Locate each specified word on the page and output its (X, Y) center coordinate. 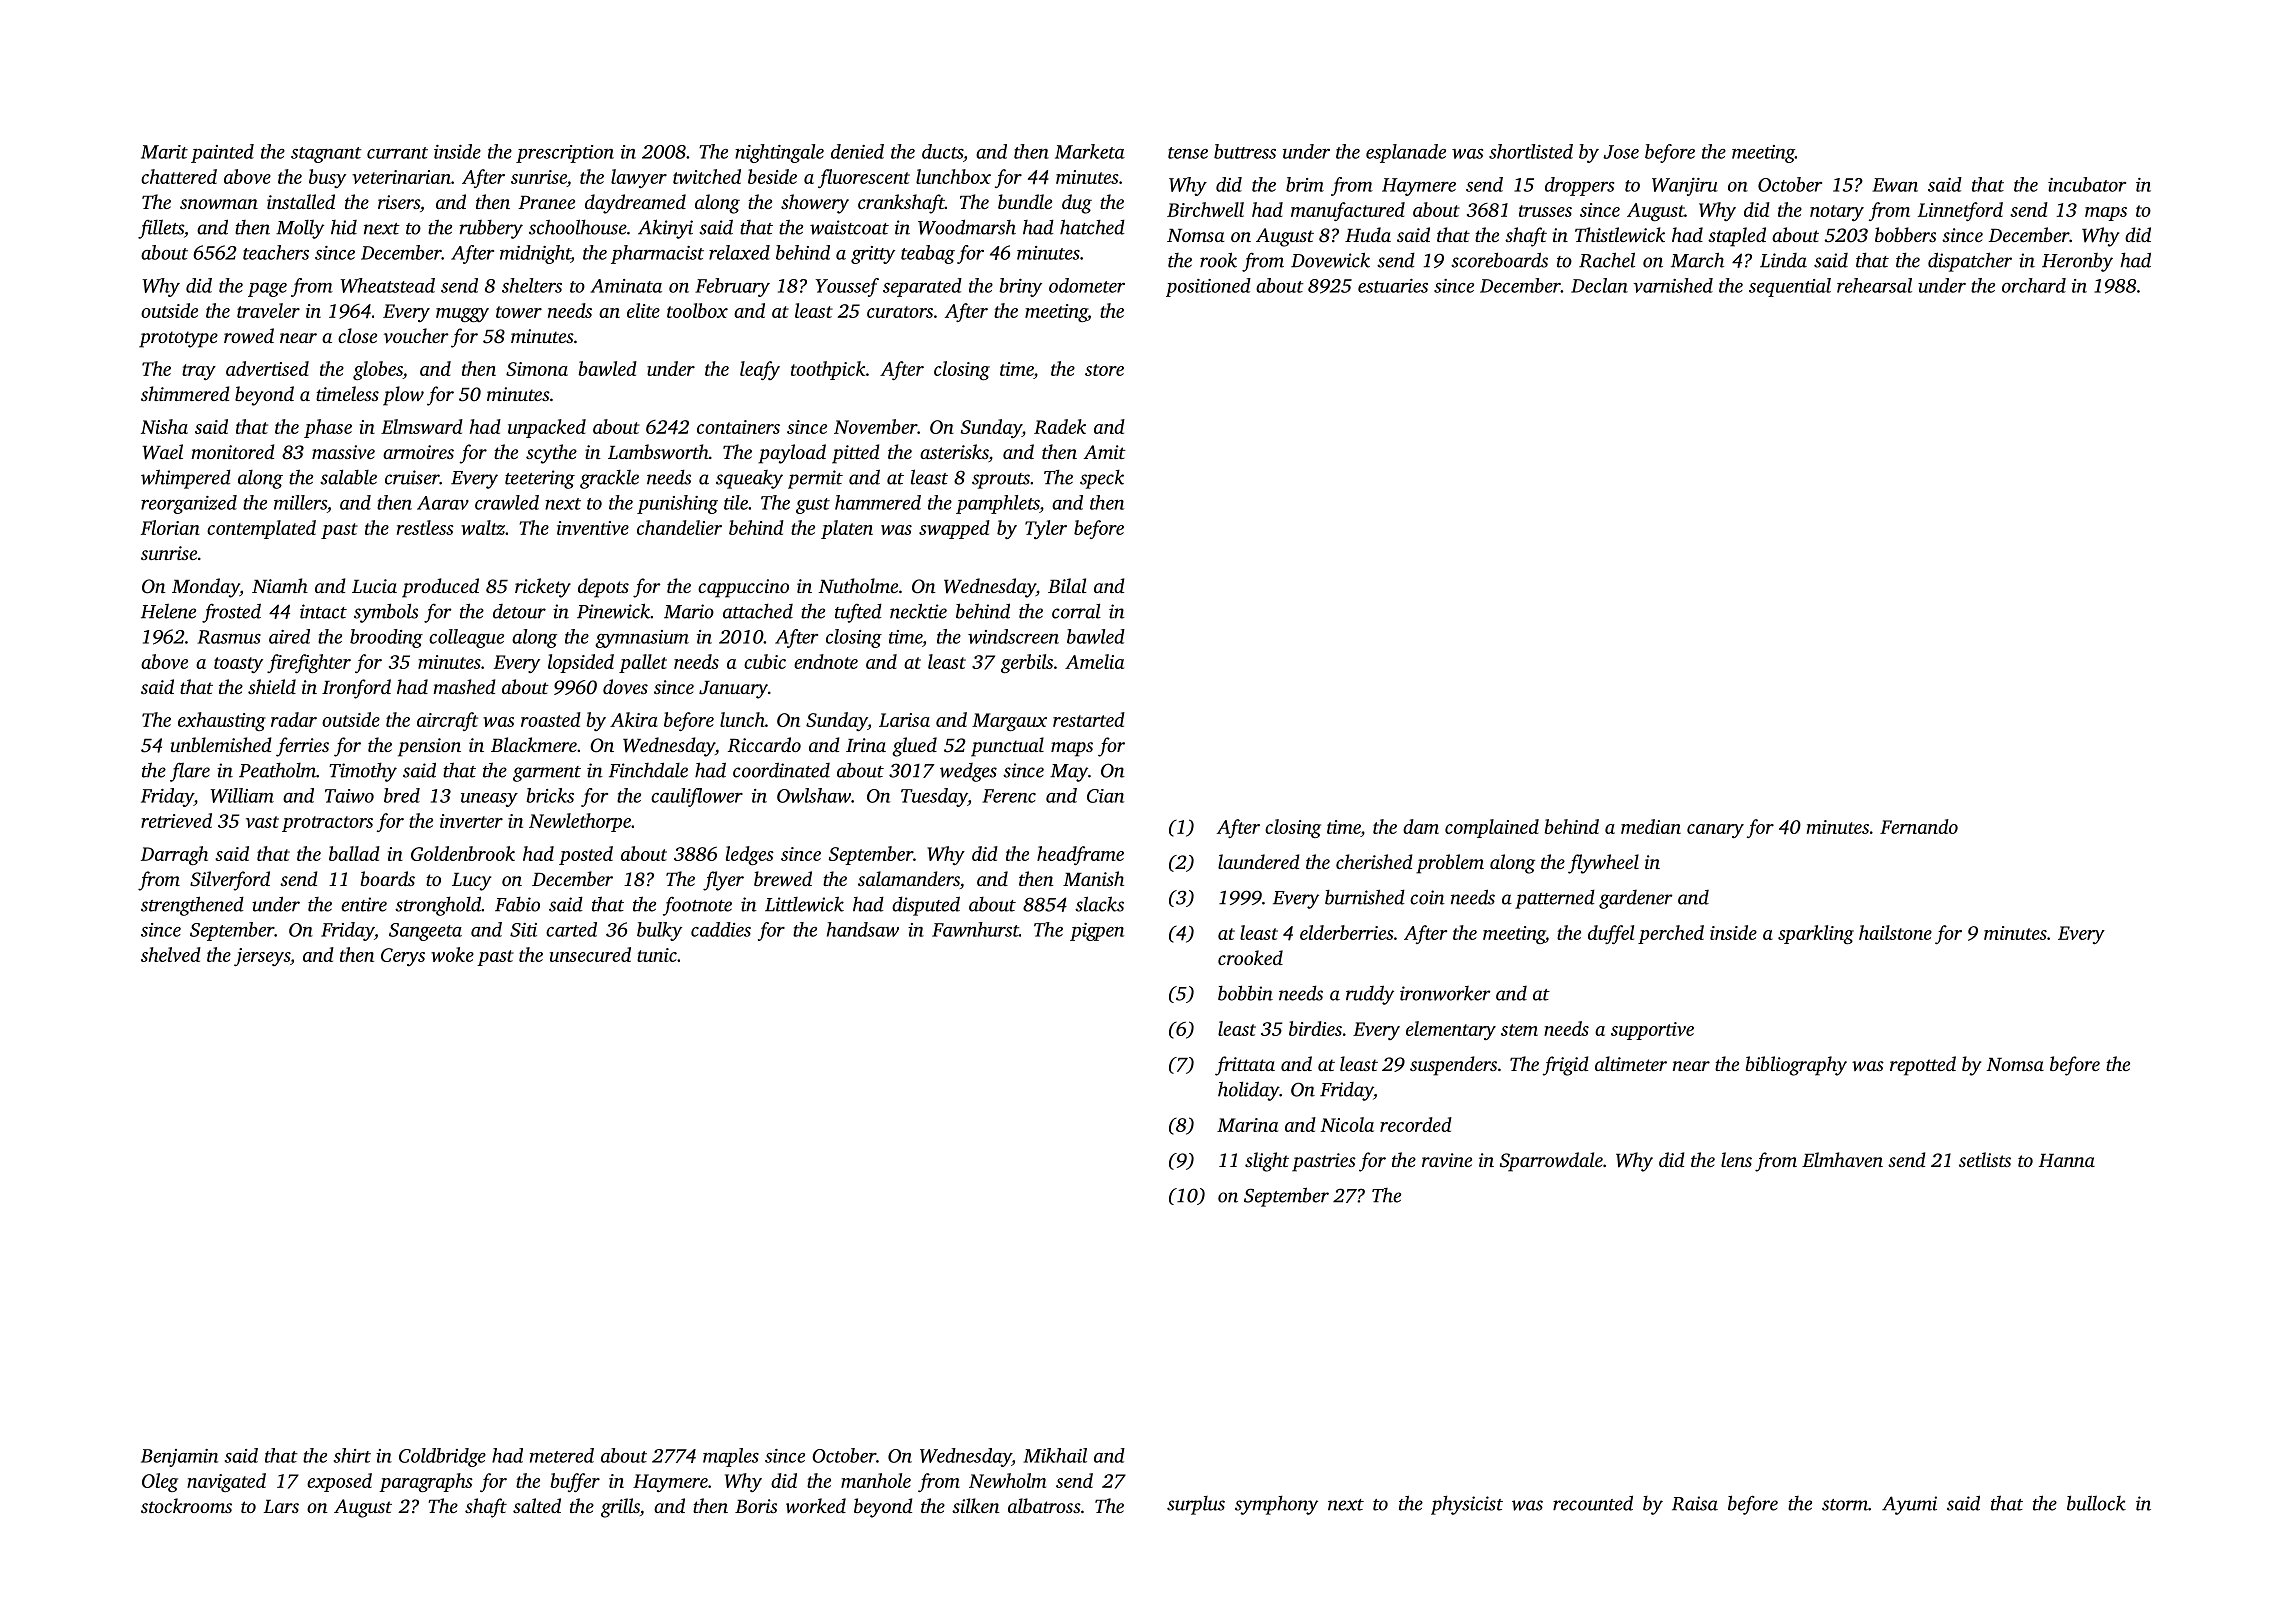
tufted (858, 613)
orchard (2034, 285)
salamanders (909, 878)
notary (1837, 213)
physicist (1467, 1505)
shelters (532, 285)
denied (857, 151)
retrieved (176, 820)
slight (1267, 1162)
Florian (170, 527)
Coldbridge (442, 1457)
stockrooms (186, 1505)
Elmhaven (1842, 1159)
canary (1715, 831)
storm (1845, 1505)
